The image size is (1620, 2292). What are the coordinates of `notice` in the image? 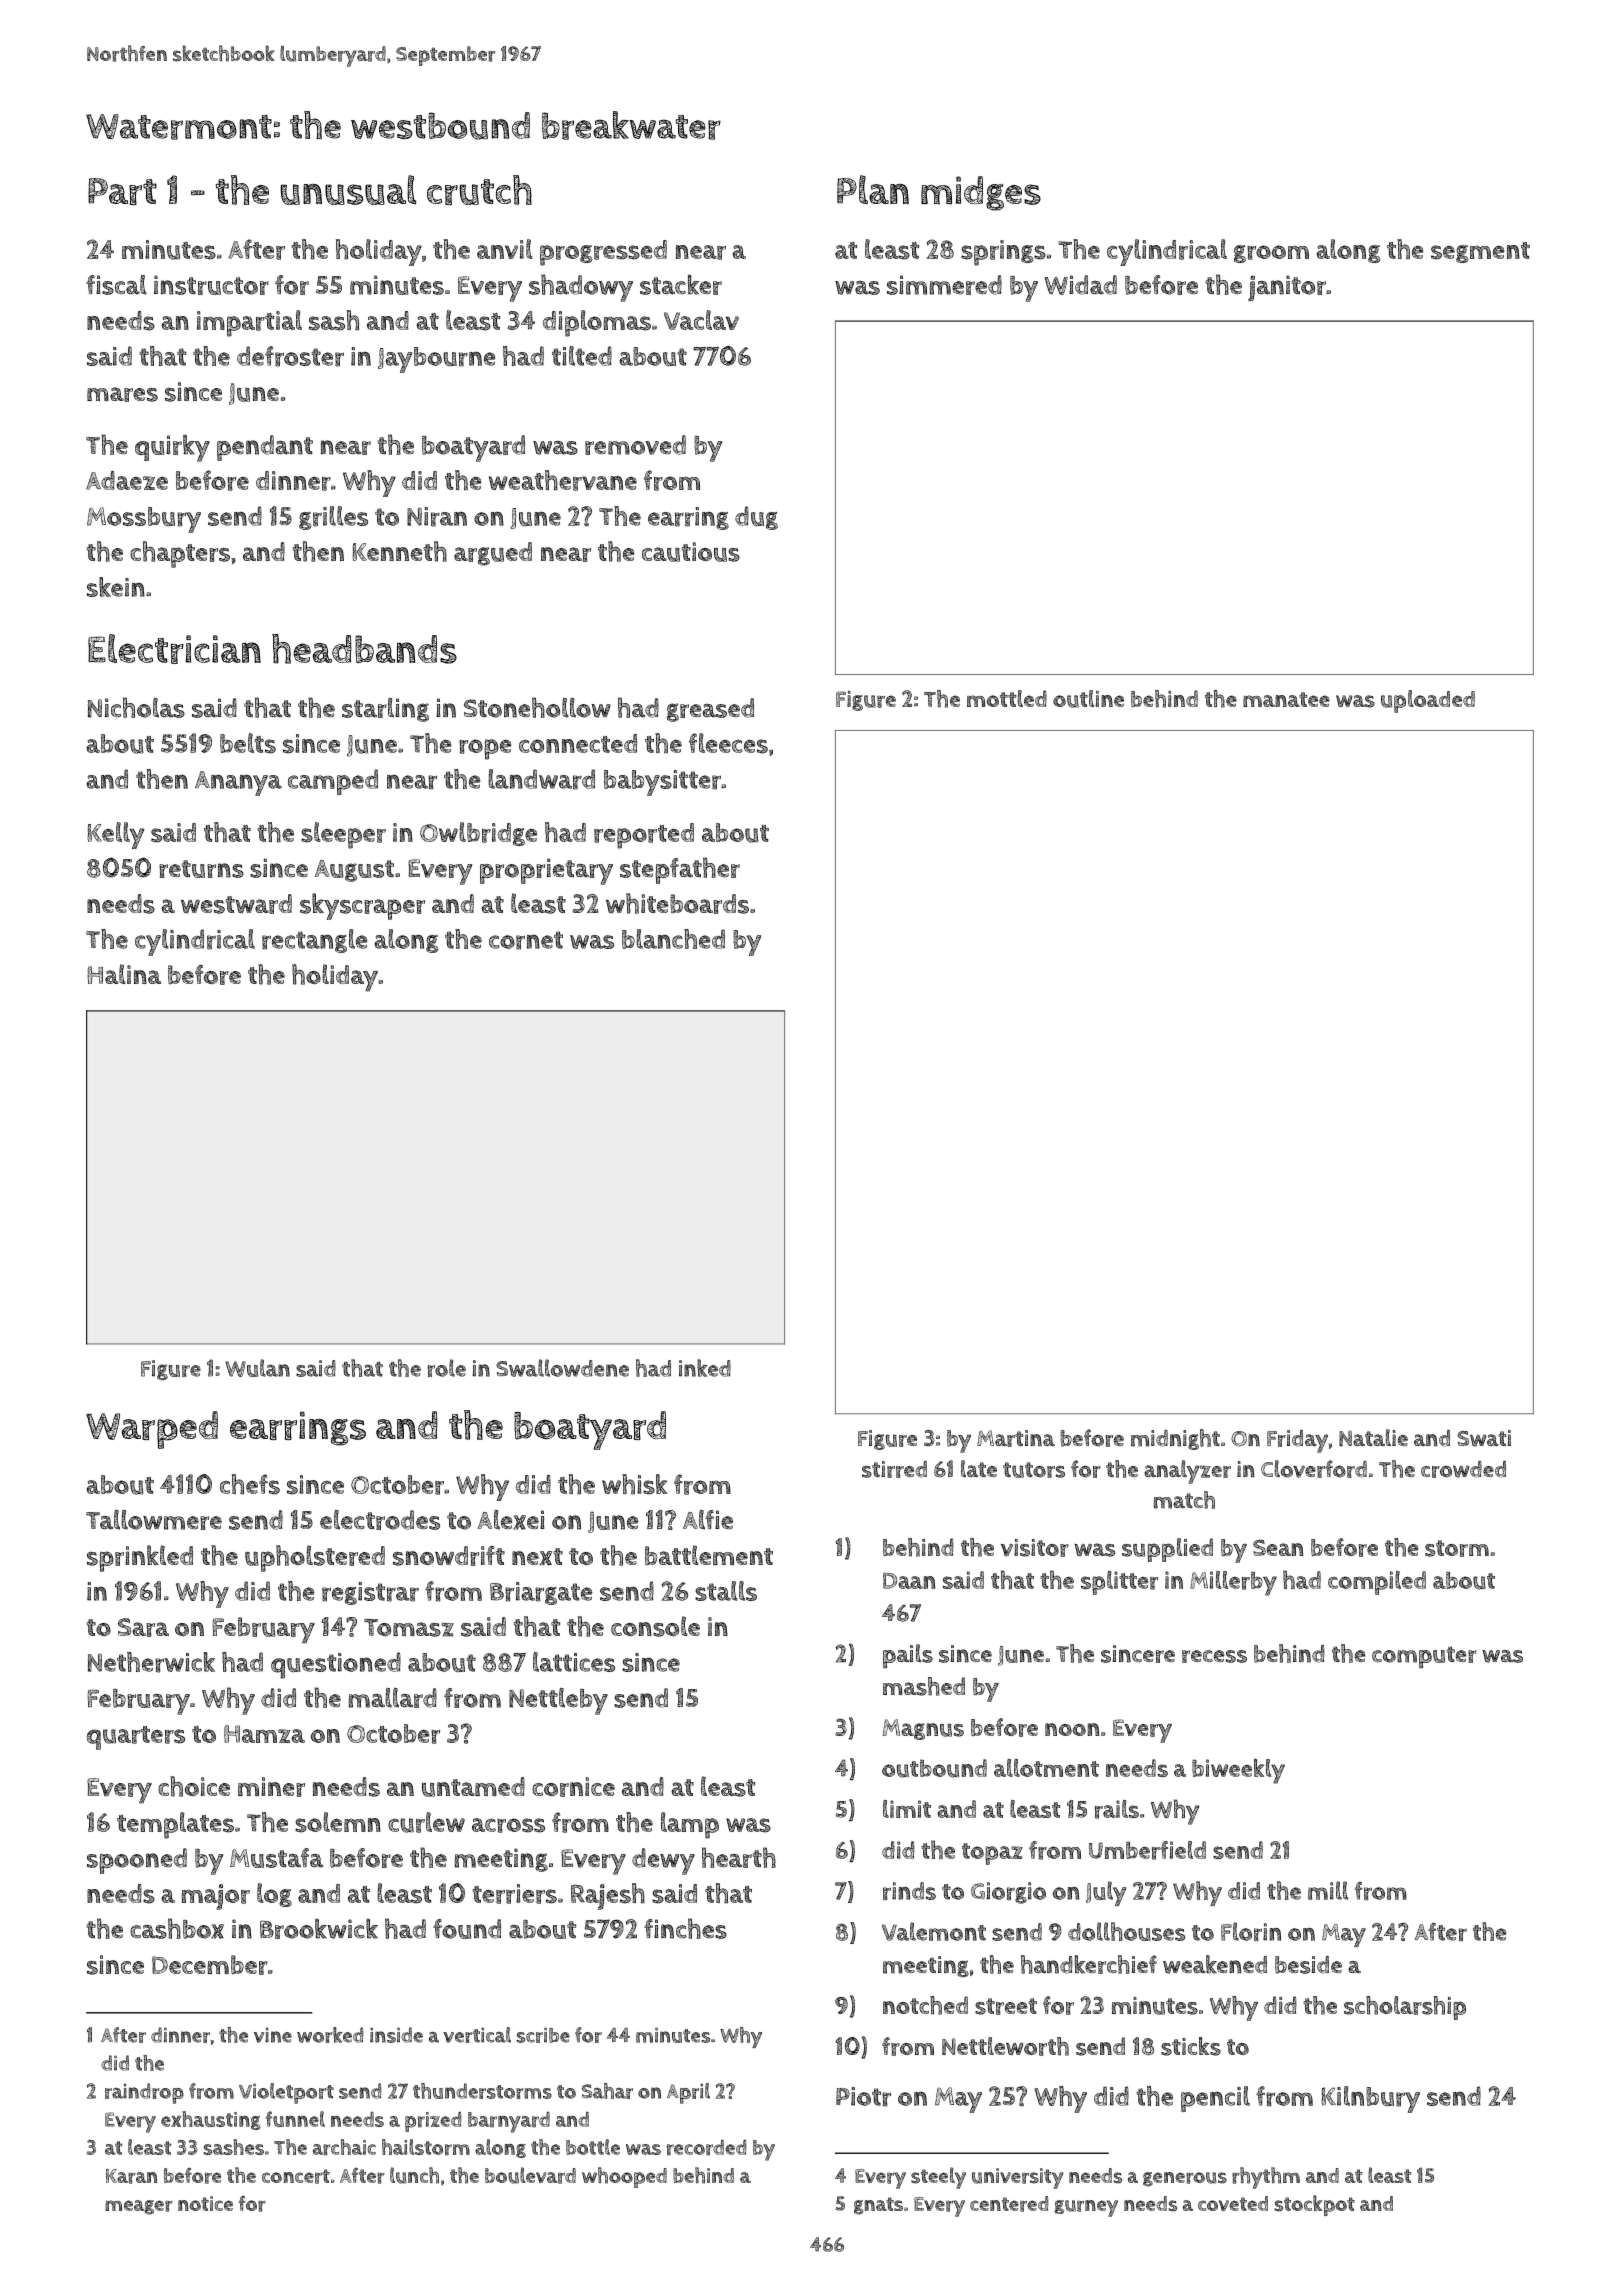 It's located at (205, 2203).
